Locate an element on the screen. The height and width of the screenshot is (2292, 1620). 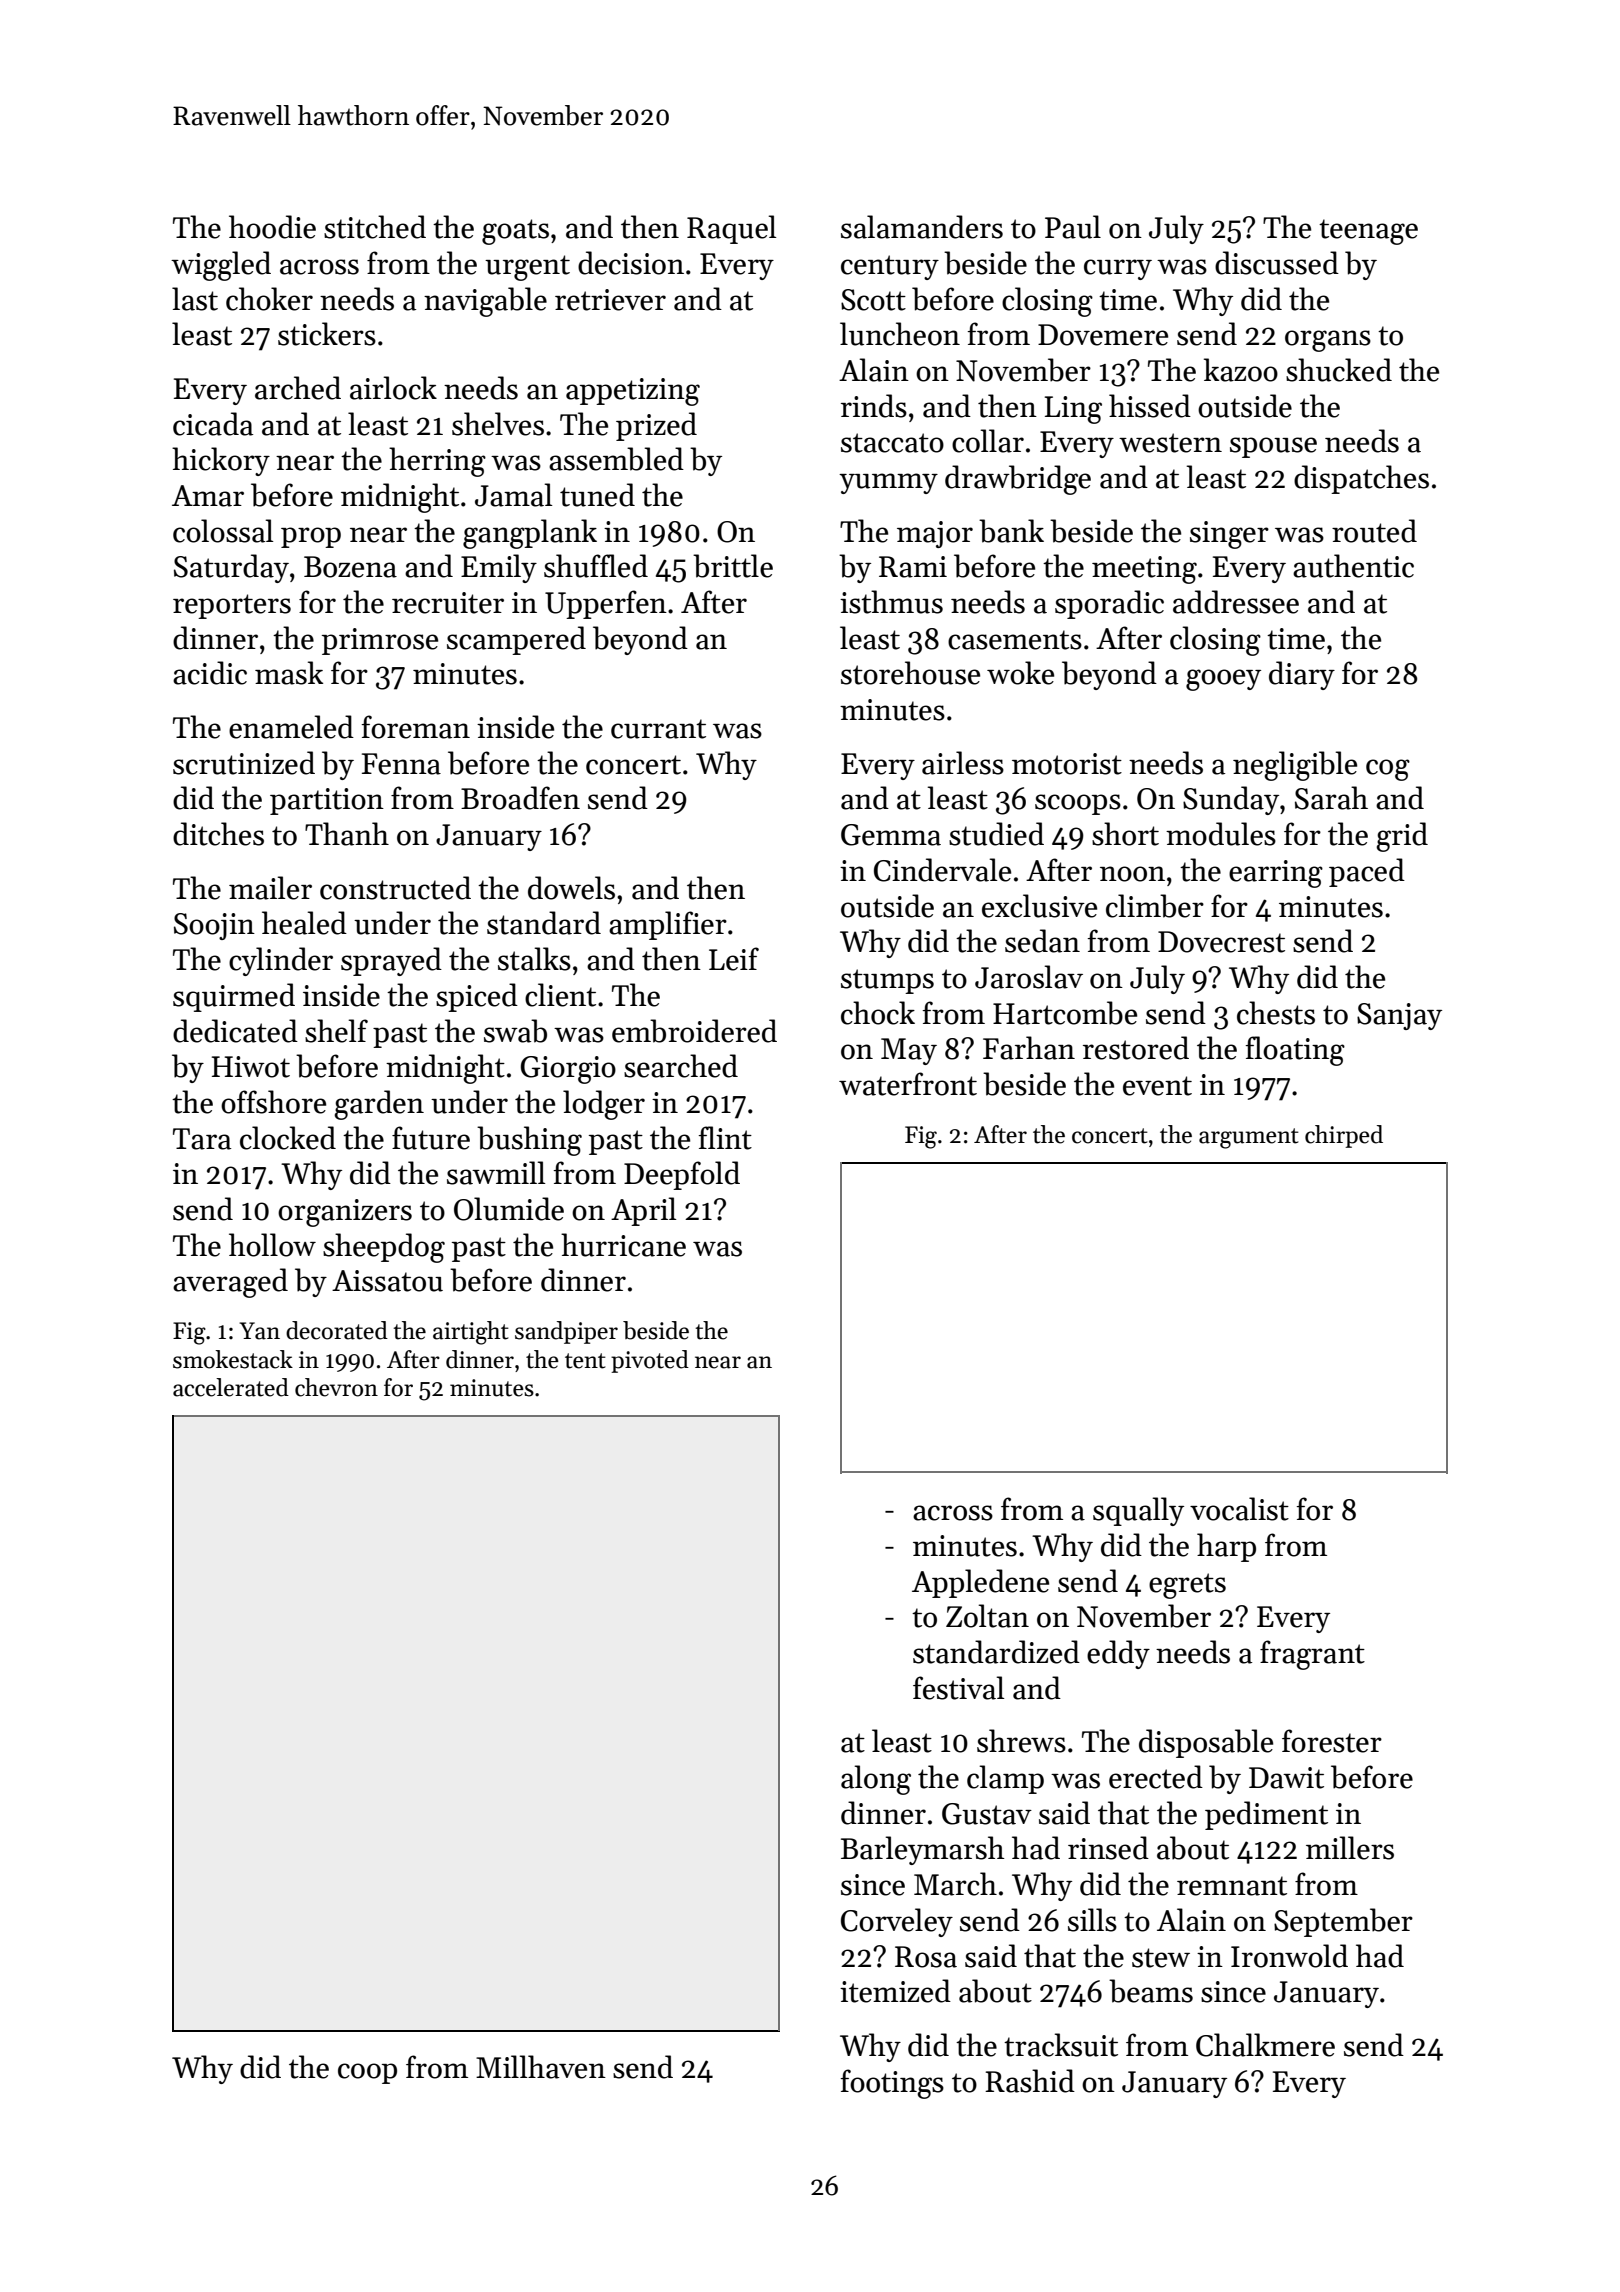
storehouse is located at coordinates (910, 673).
